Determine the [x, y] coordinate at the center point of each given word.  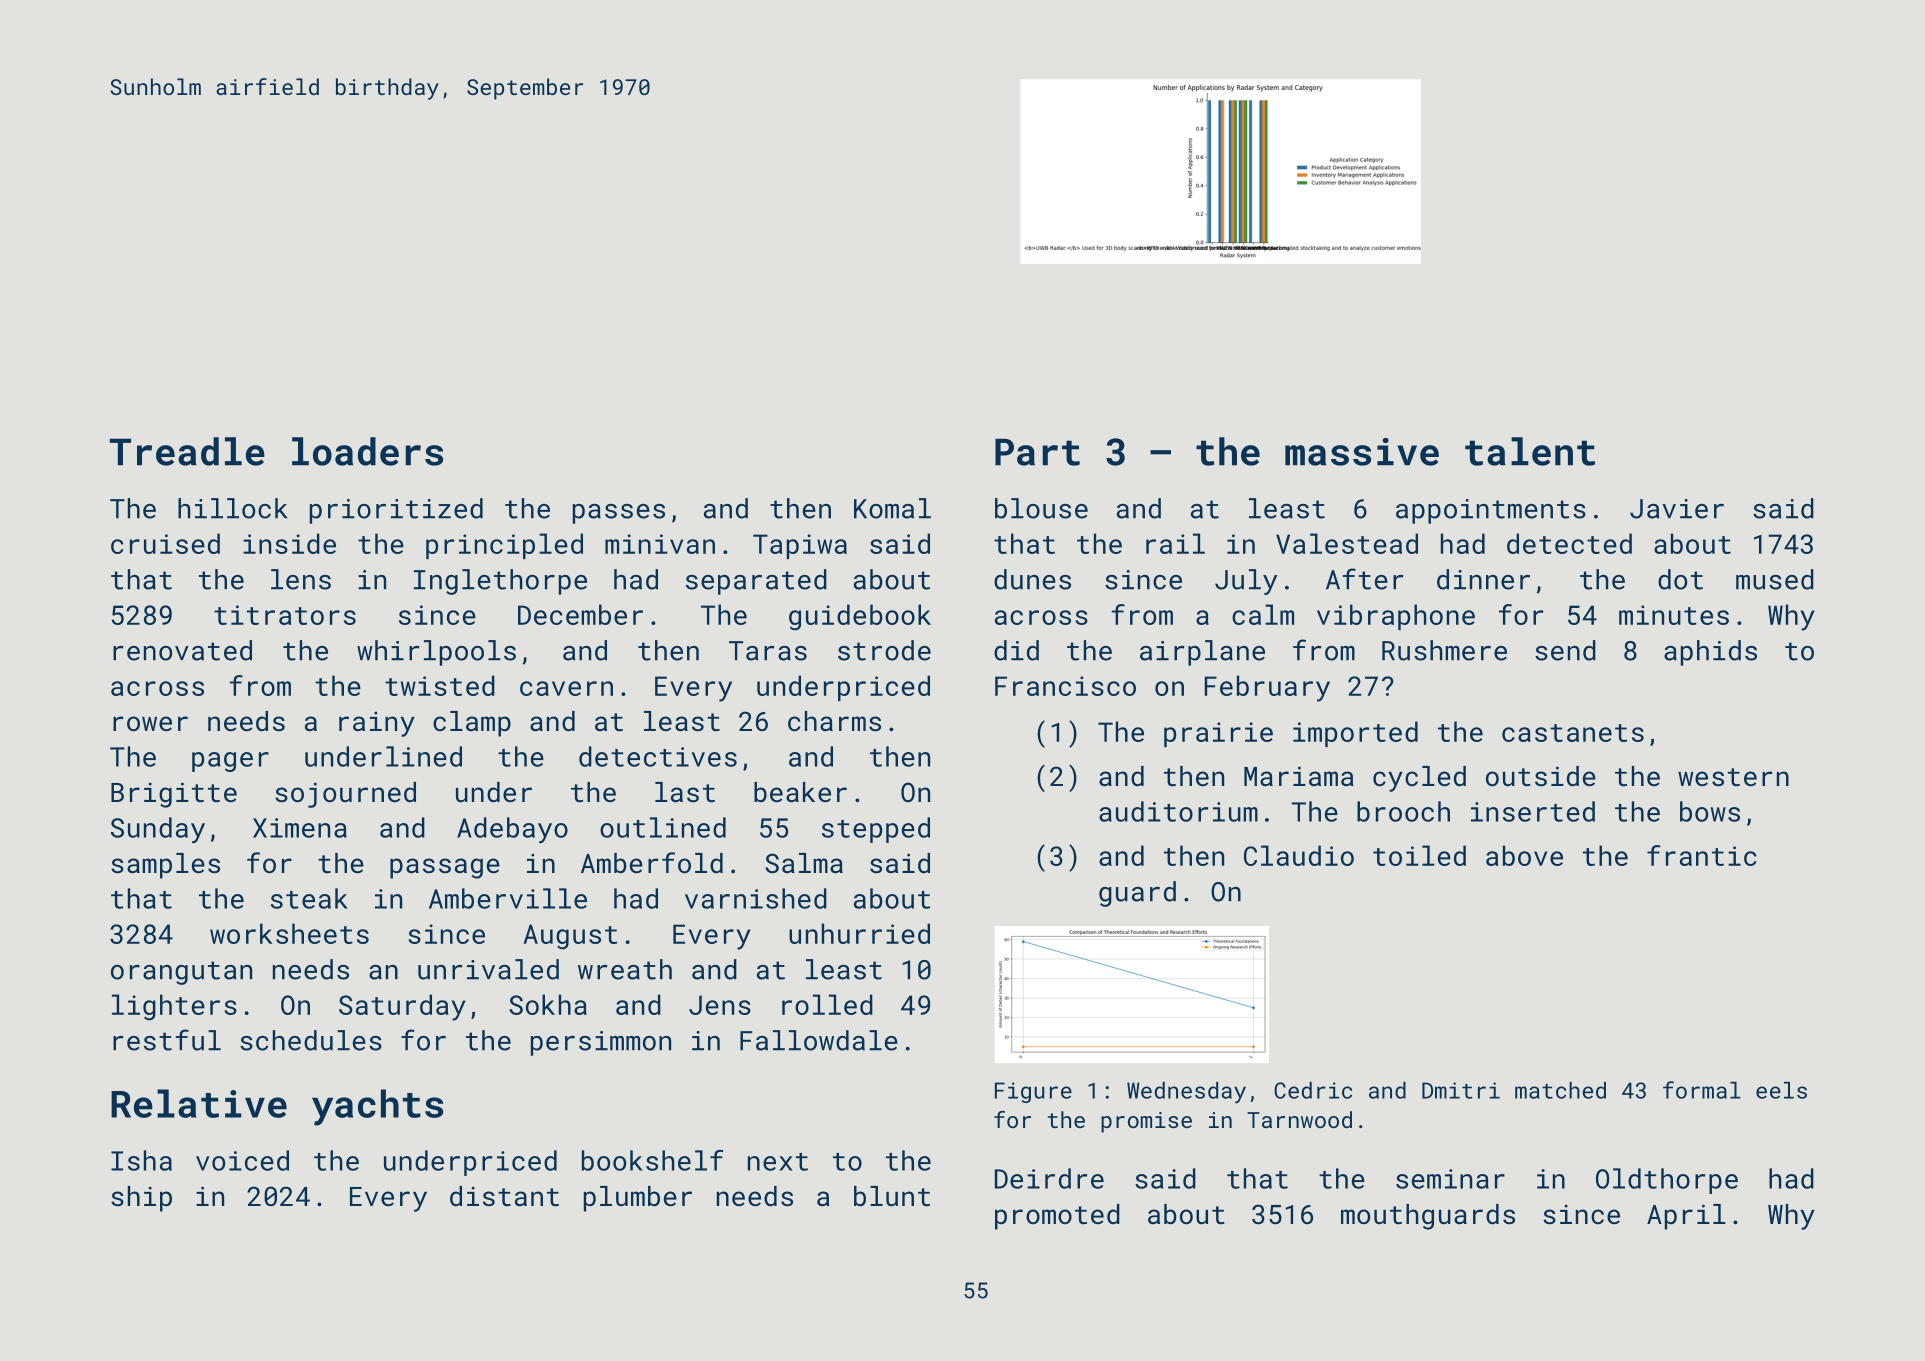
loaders [367, 451]
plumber [638, 1199]
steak [309, 898]
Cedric [1313, 1090]
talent [1530, 451]
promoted [1057, 1217]
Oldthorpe [1667, 1181]
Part [1037, 452]
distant [504, 1196]
